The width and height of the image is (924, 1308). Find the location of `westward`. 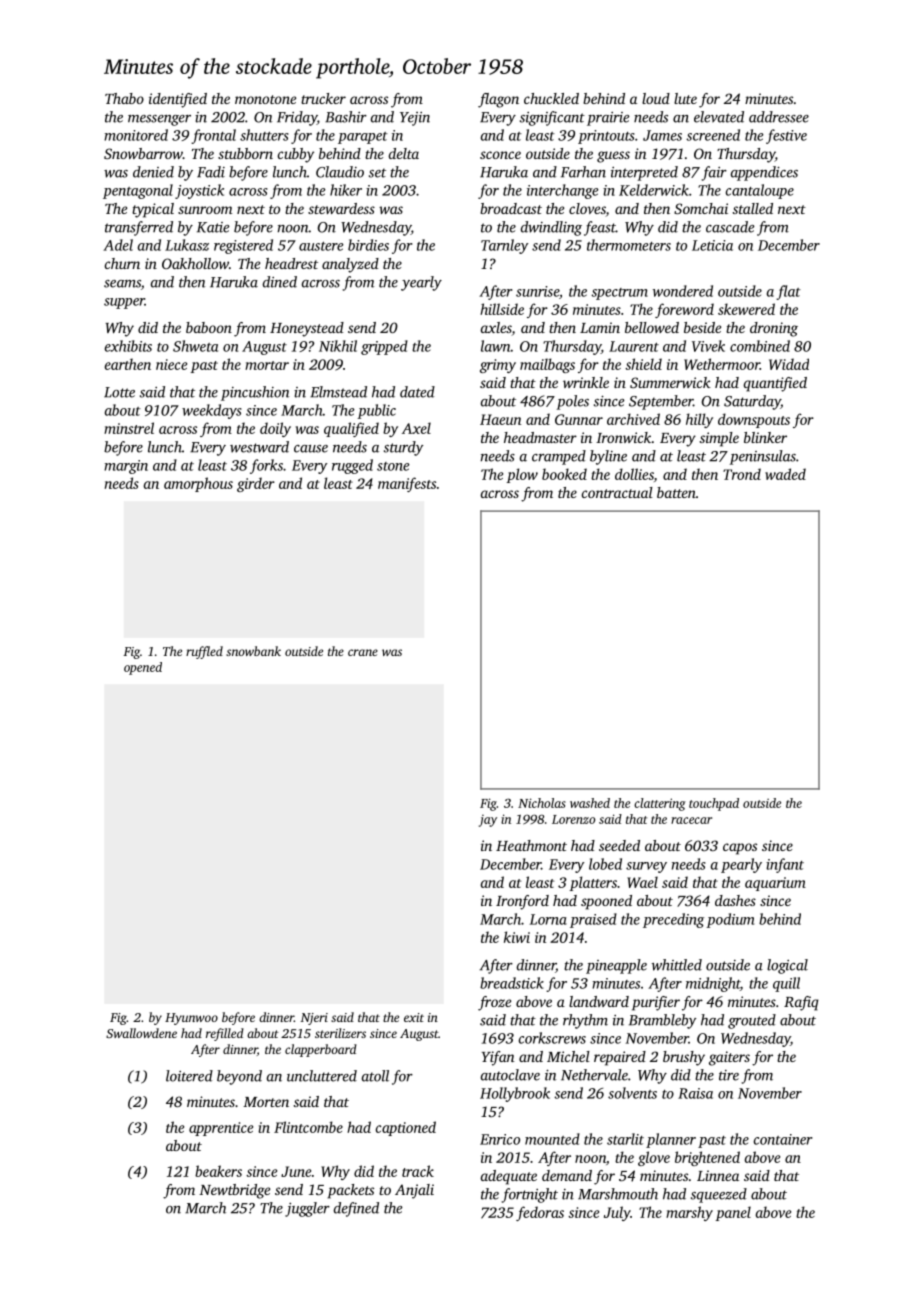

westward is located at coordinates (259, 447).
